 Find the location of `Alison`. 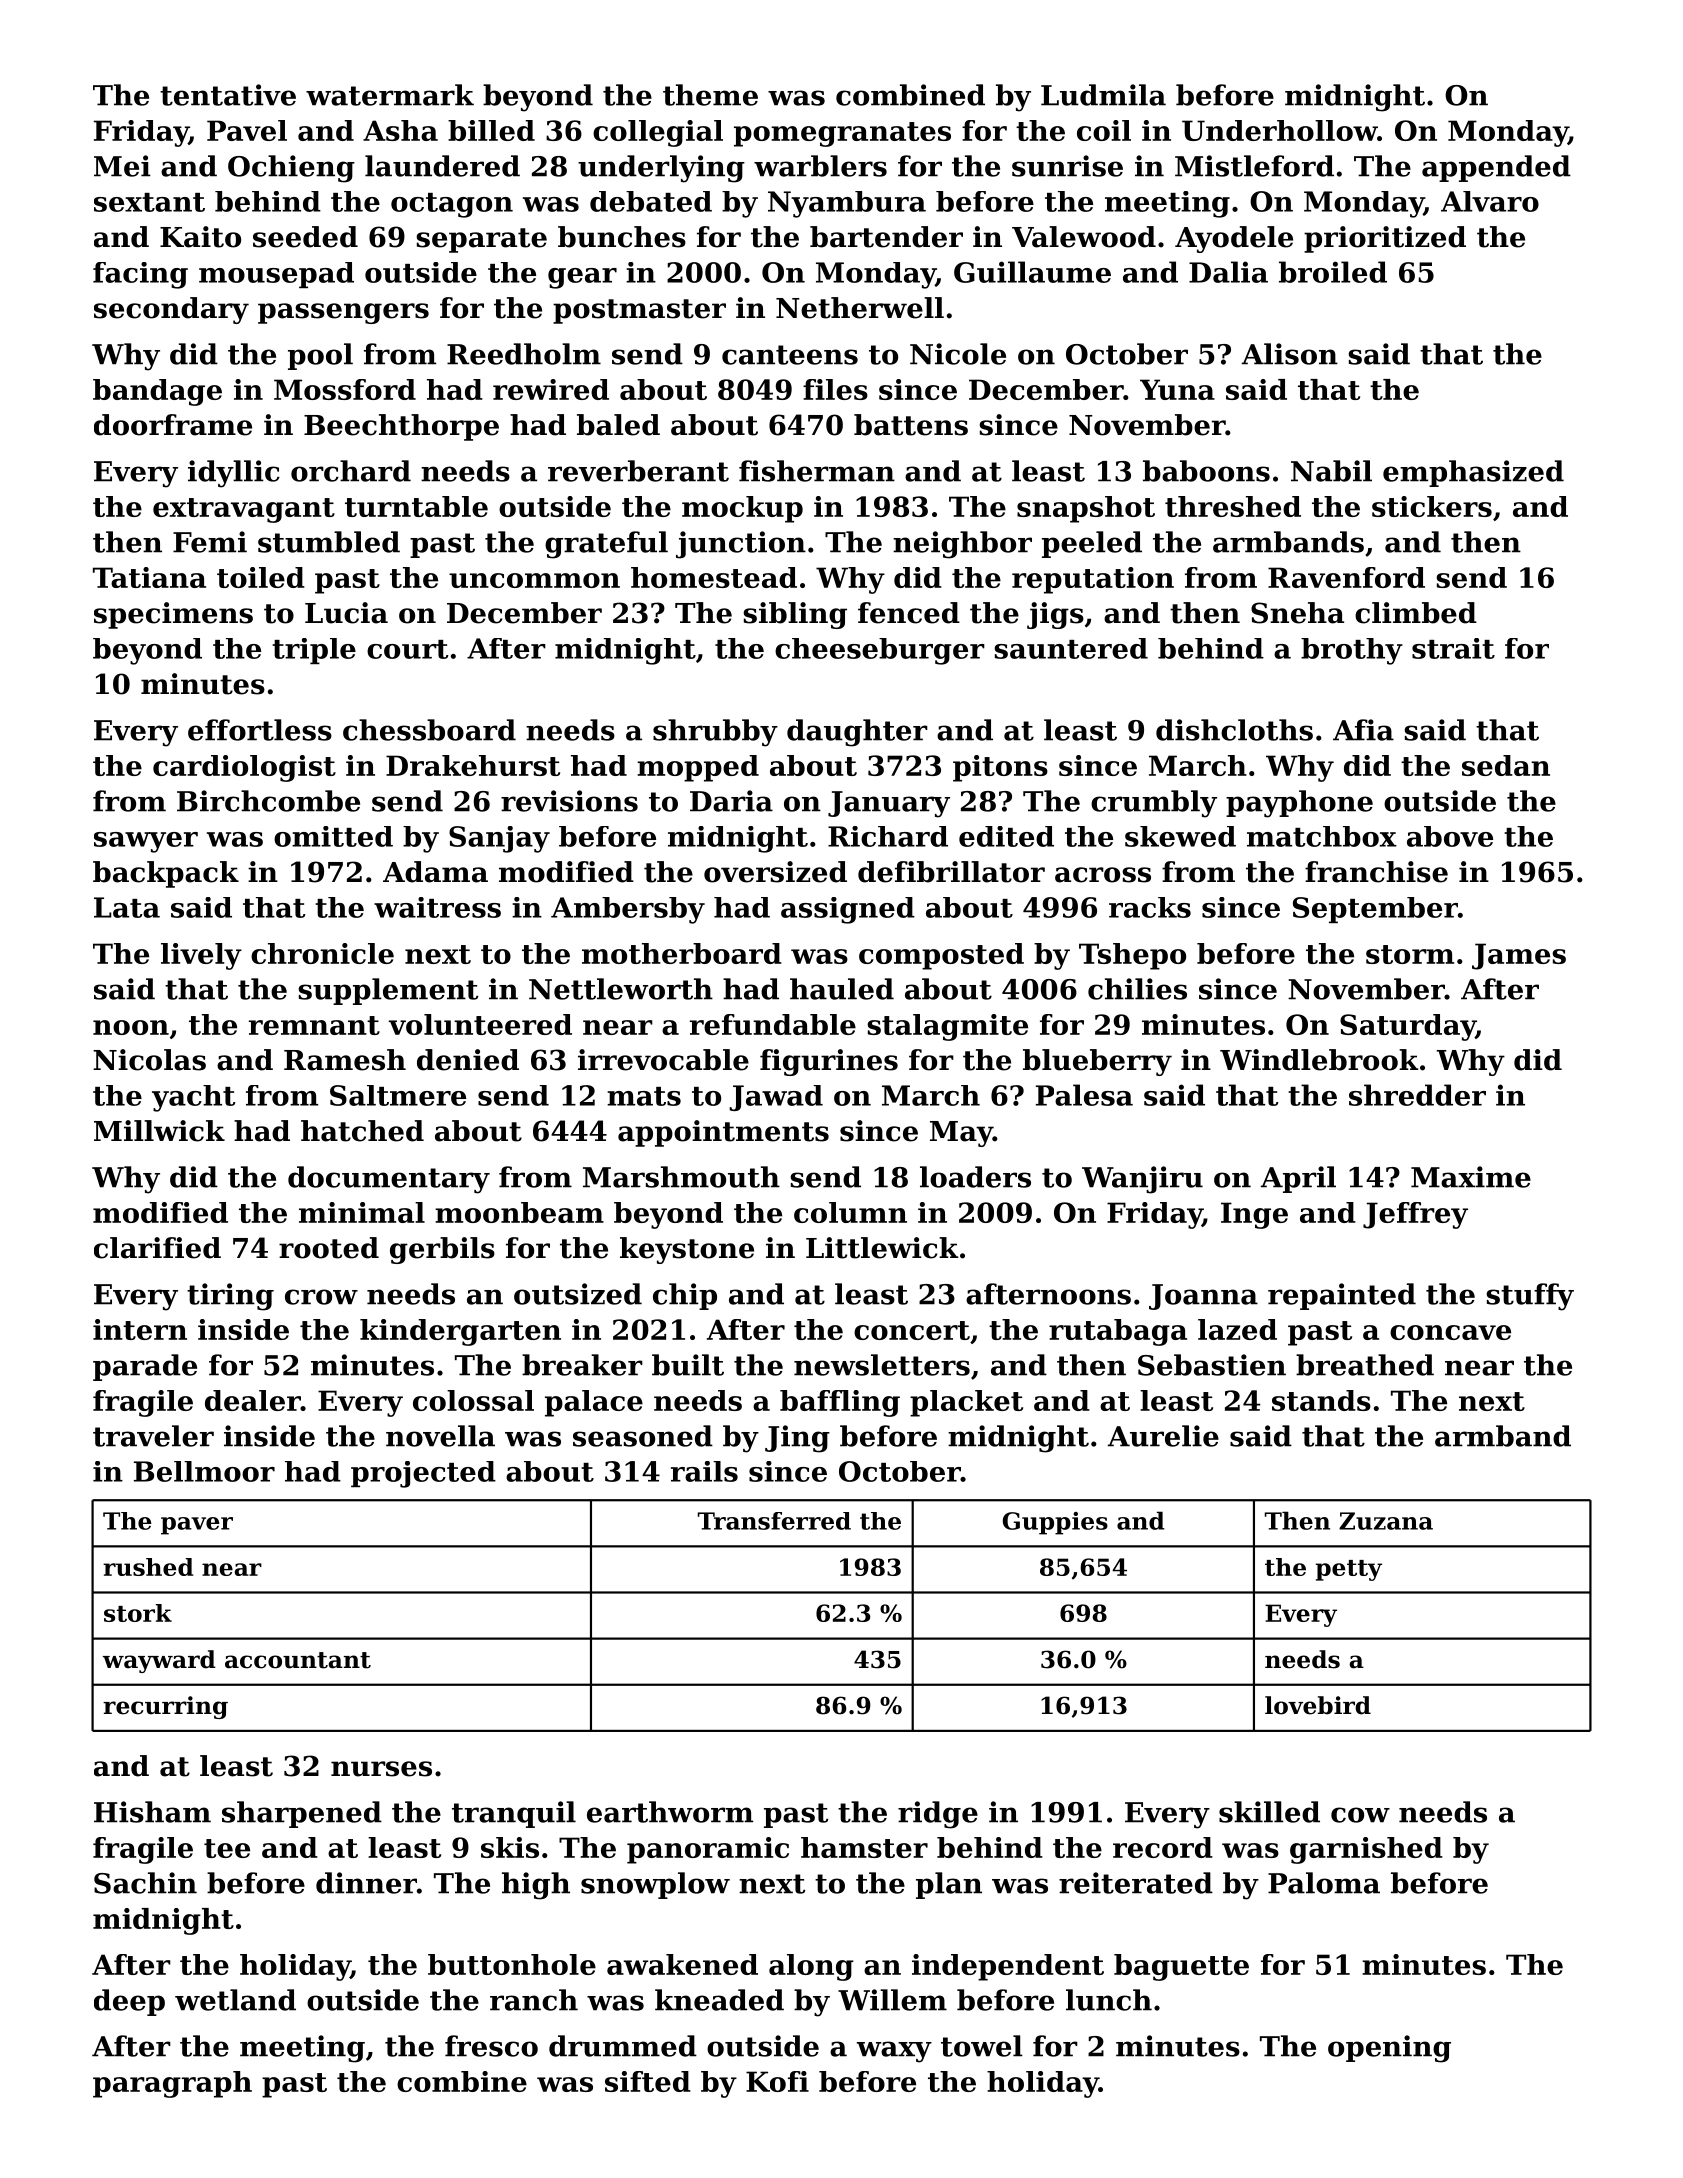

Alison is located at coordinates (1290, 354).
